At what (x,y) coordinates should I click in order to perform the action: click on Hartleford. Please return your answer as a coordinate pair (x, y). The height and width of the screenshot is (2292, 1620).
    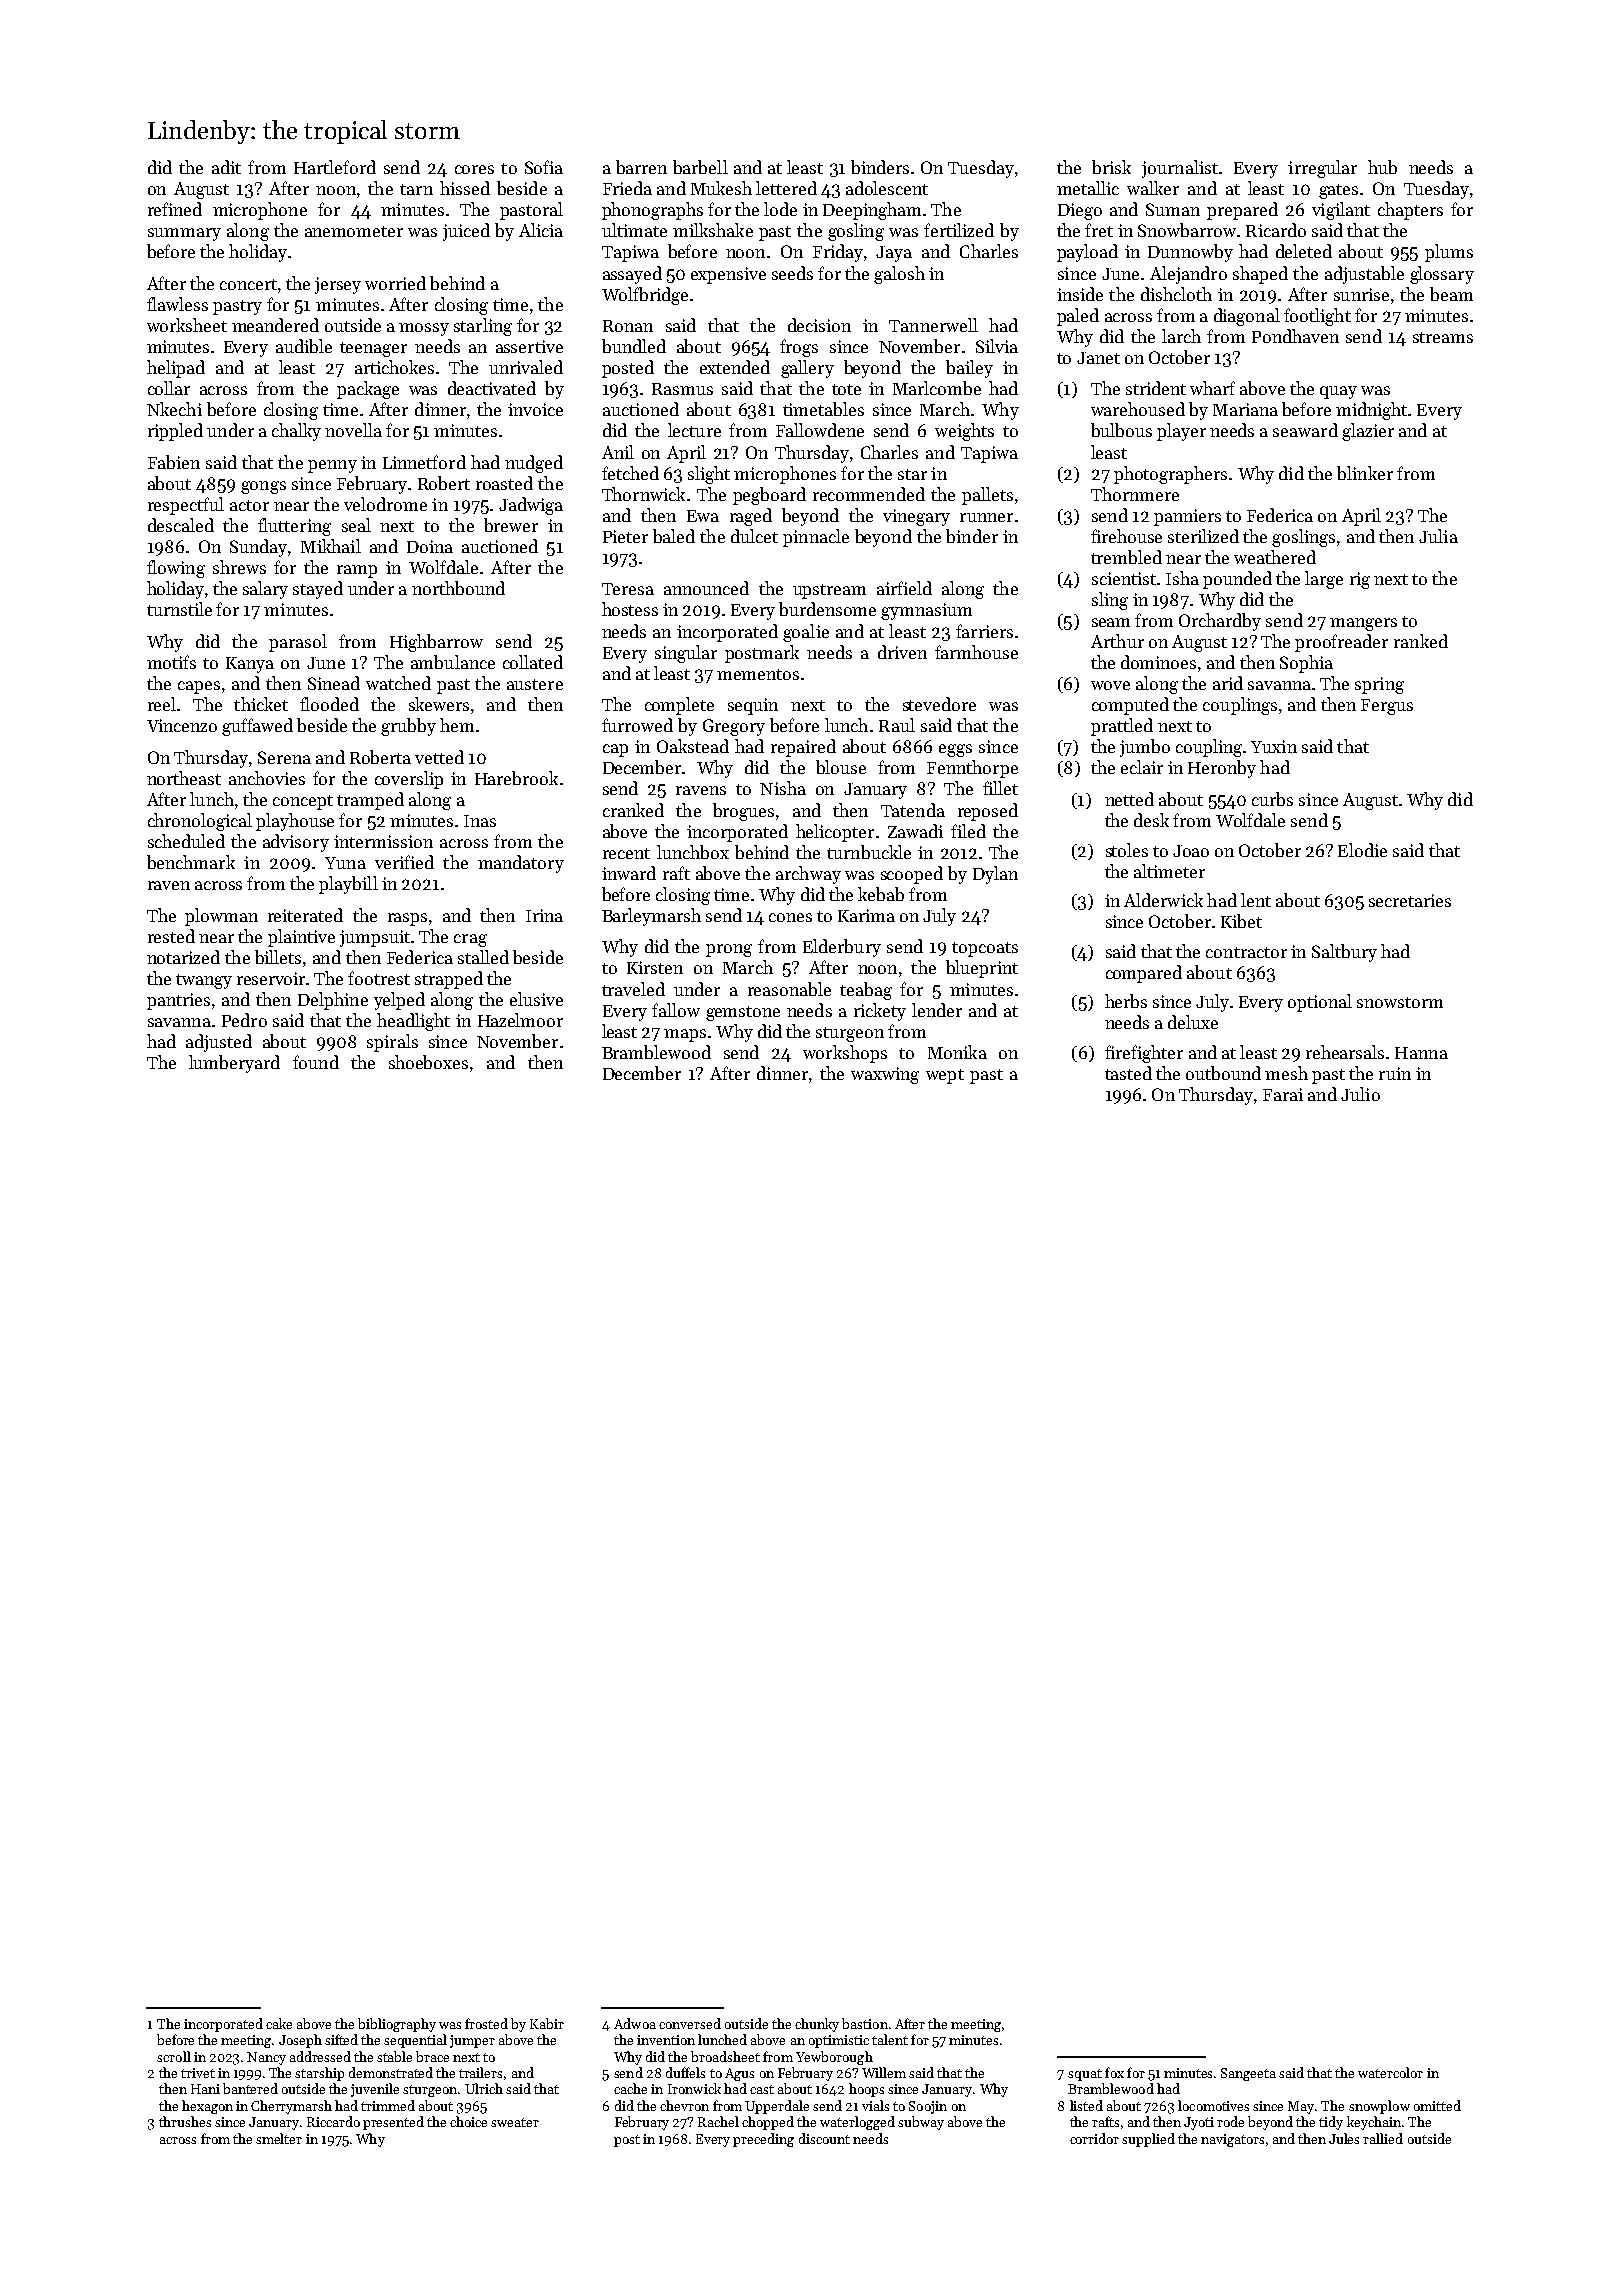
    Looking at the image, I should click on (335, 167).
